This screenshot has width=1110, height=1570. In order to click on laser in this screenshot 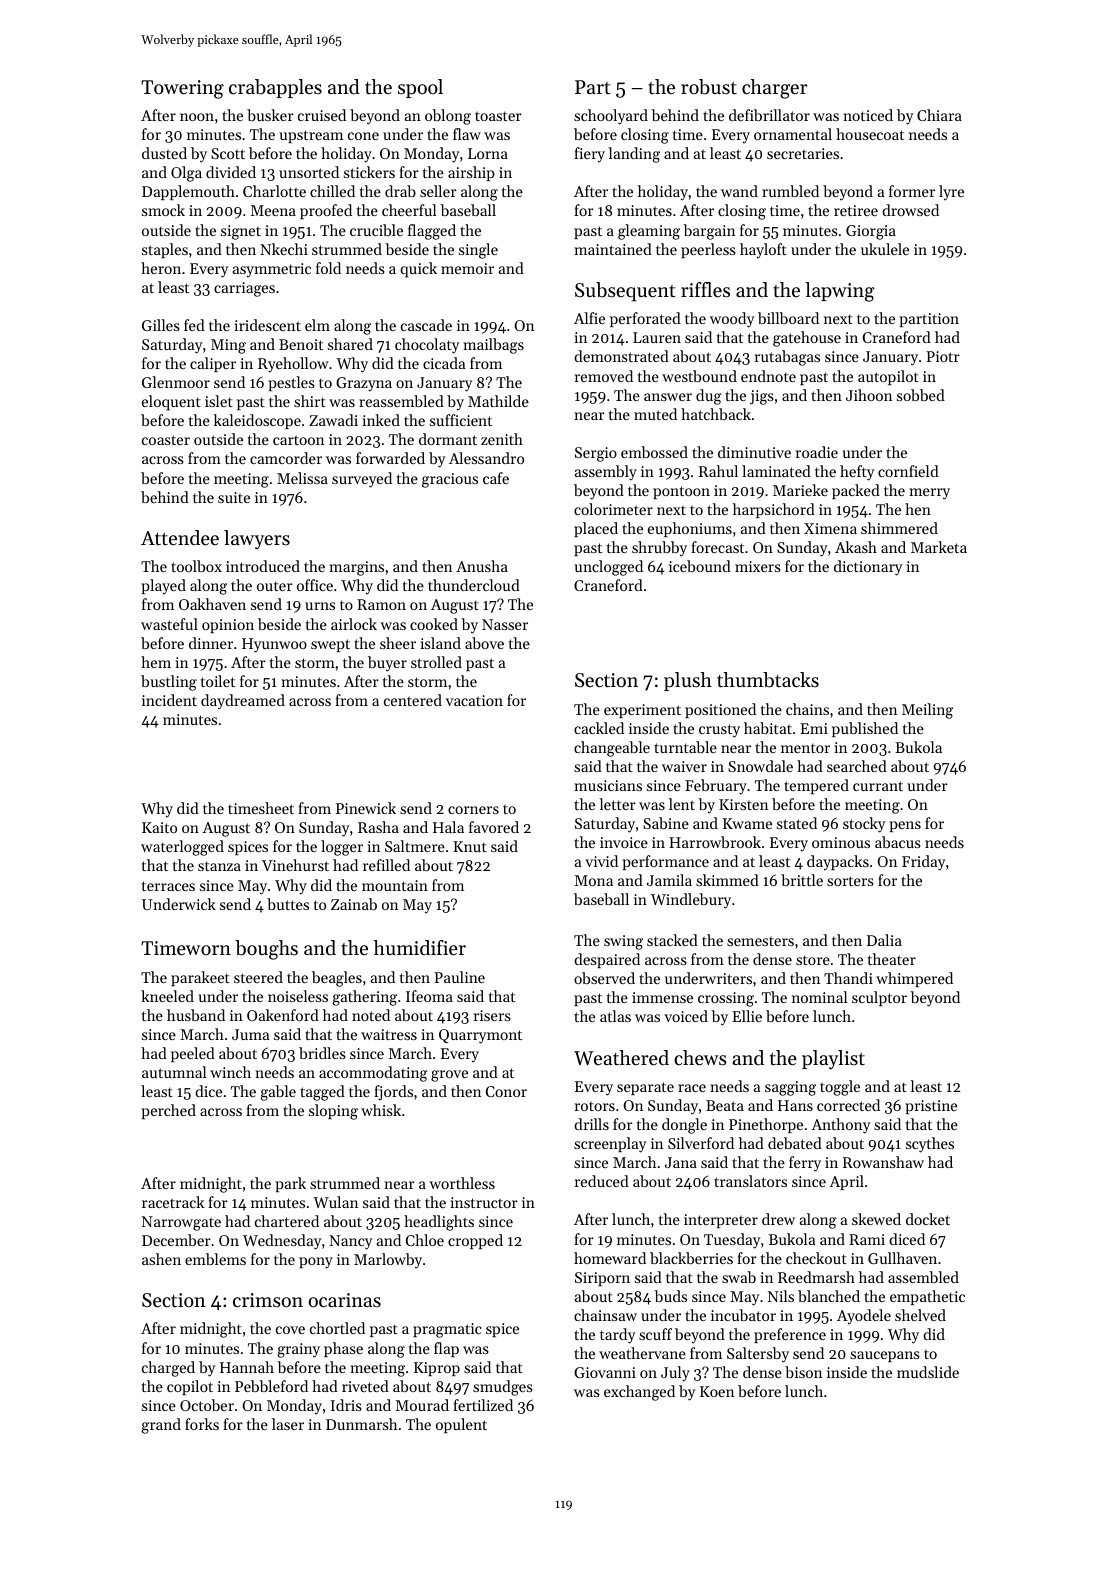, I will do `click(288, 1424)`.
